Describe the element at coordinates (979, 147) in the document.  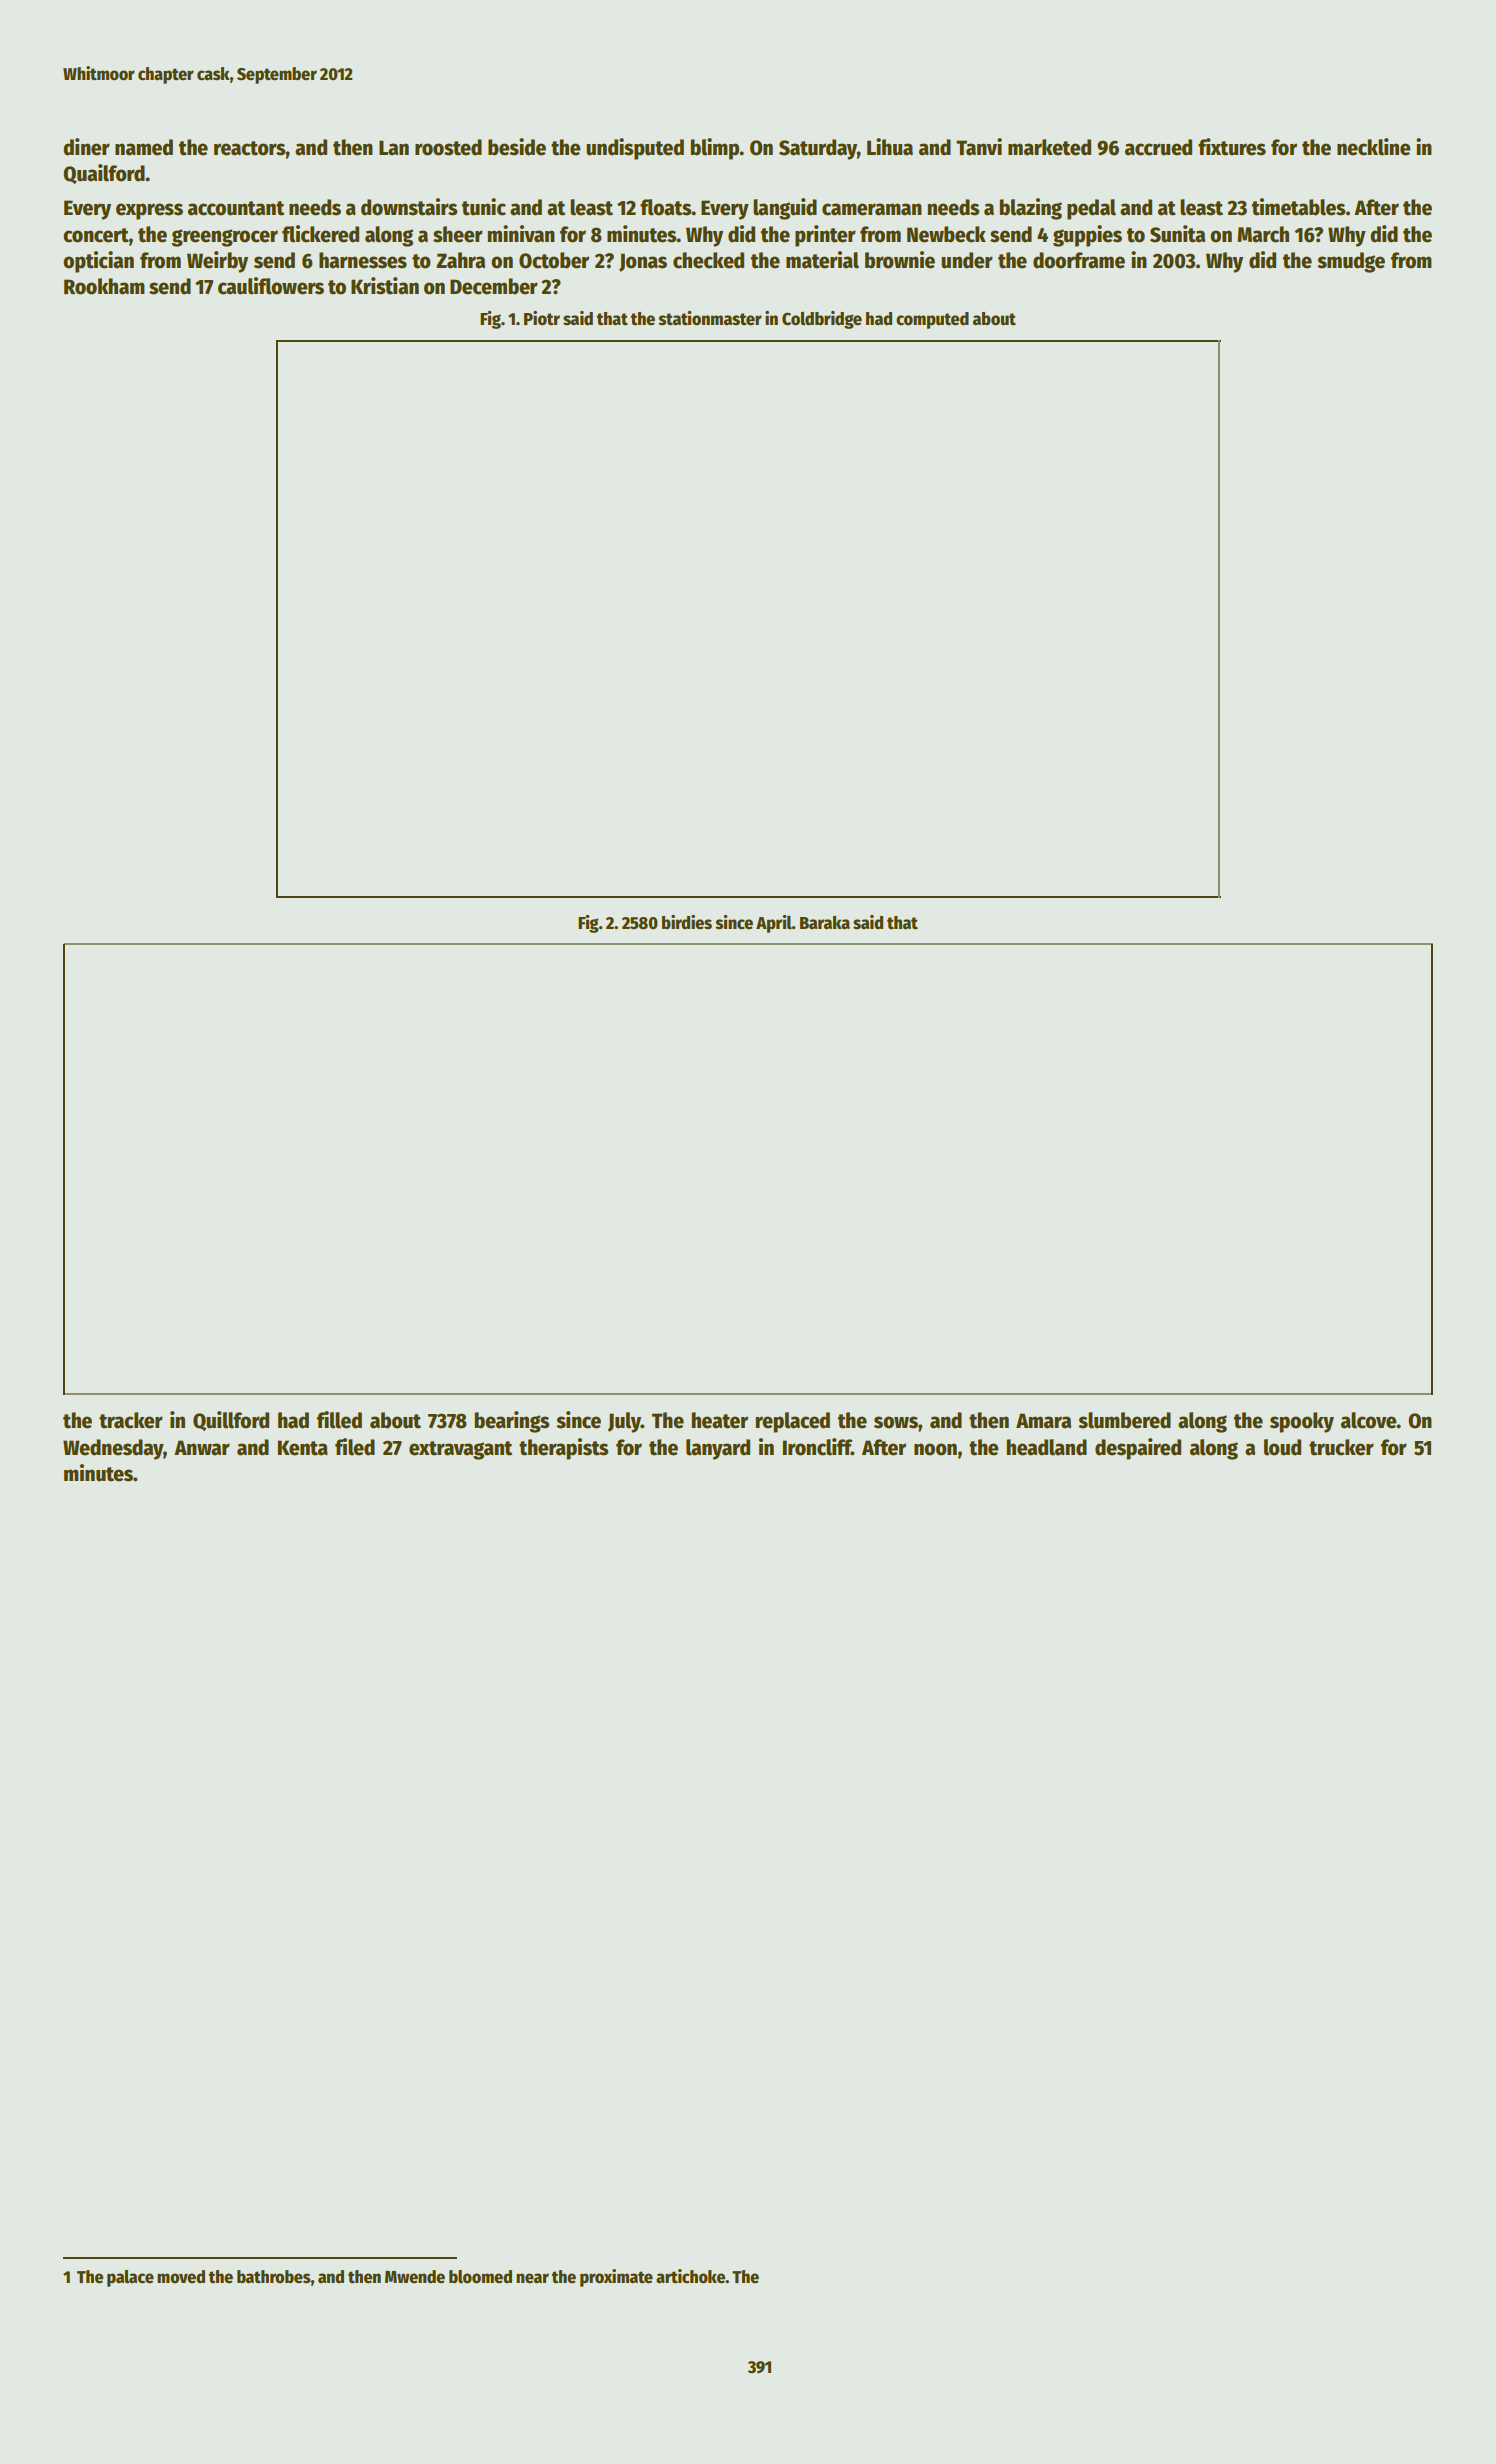
I see `Tanvi` at that location.
